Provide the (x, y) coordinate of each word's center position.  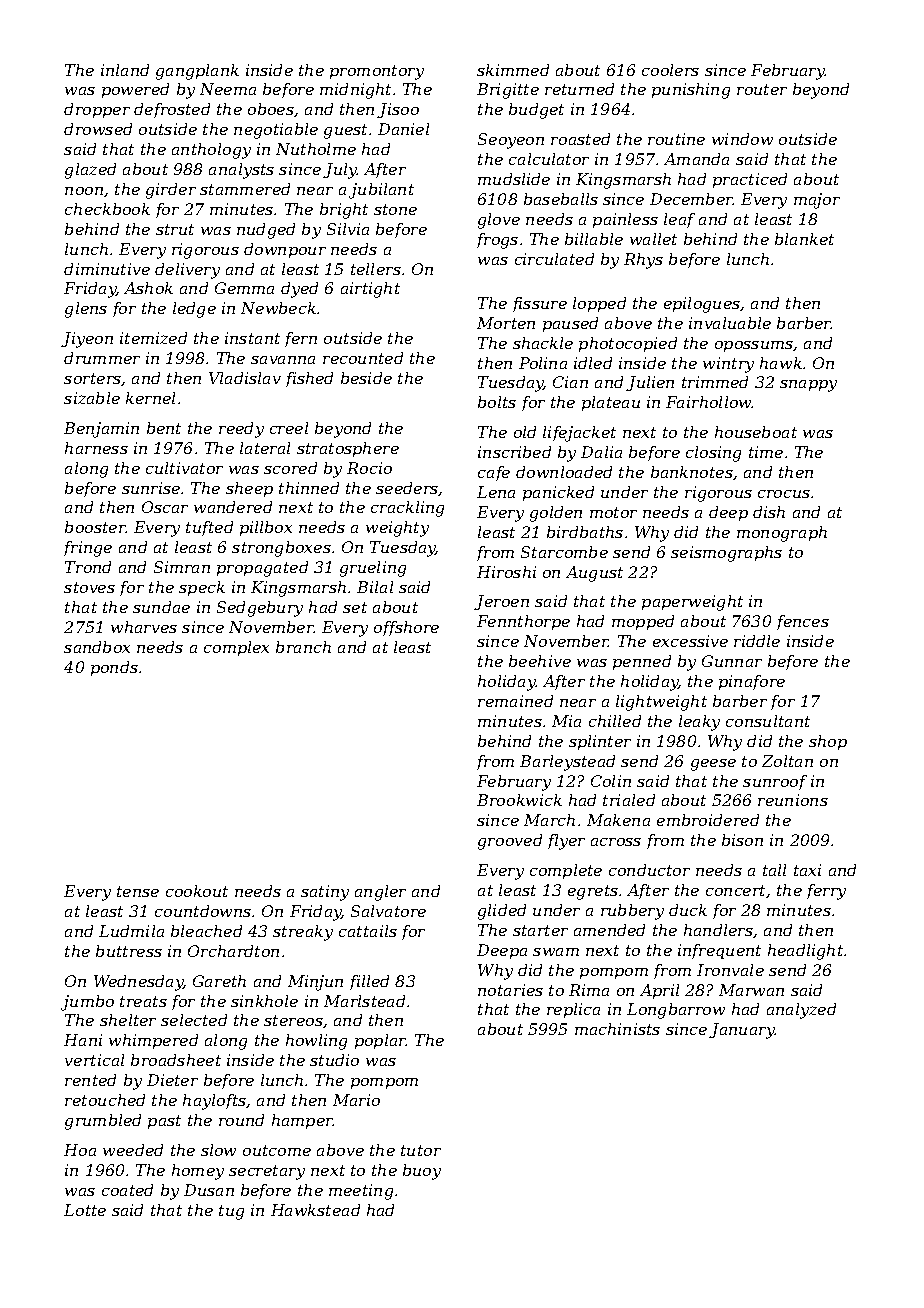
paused (570, 324)
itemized (153, 338)
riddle (757, 641)
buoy (422, 1172)
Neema (228, 89)
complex (236, 648)
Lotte (85, 1210)
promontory (377, 72)
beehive (540, 661)
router (762, 89)
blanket (804, 239)
